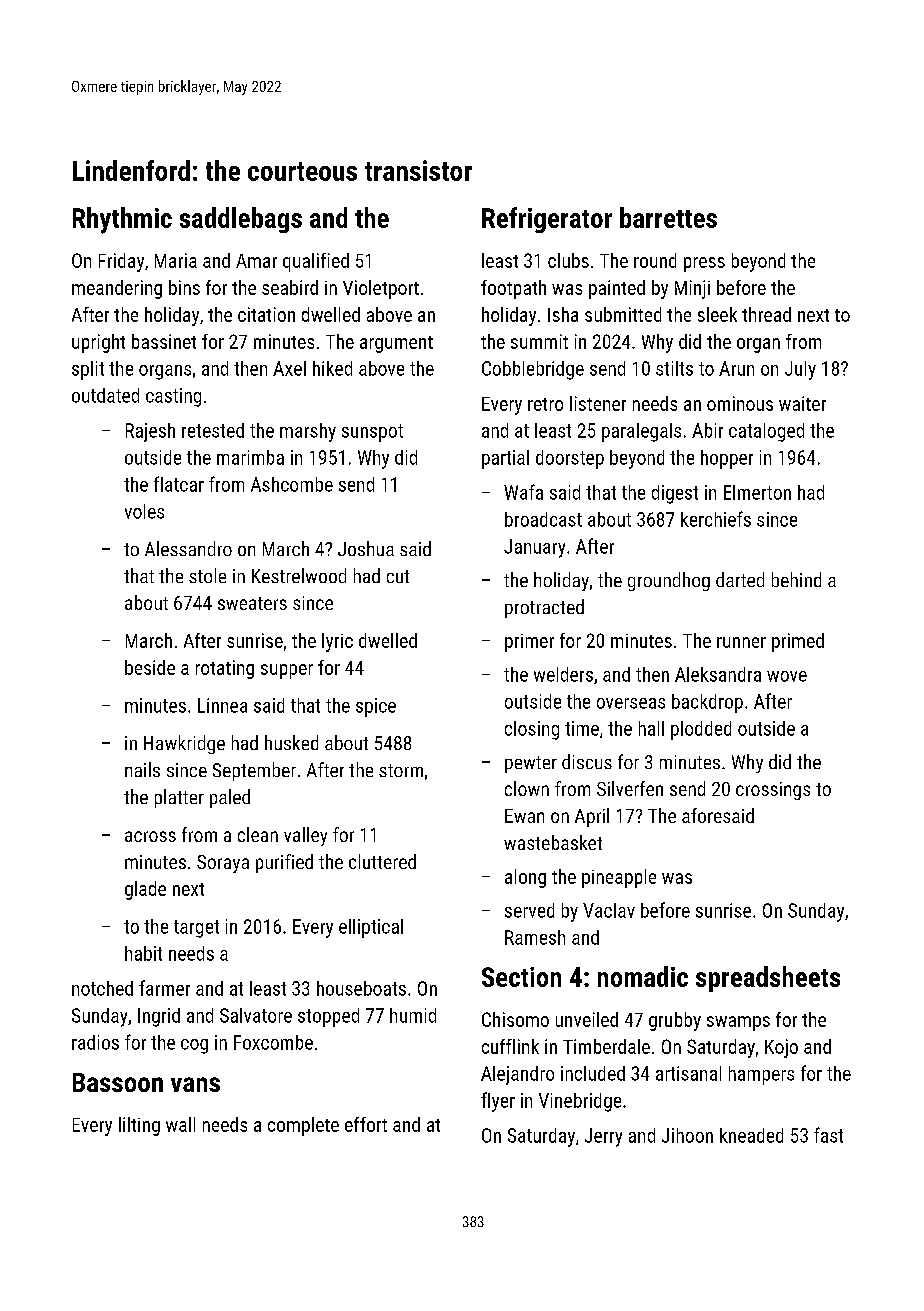 This screenshot has width=924, height=1311. Describe the element at coordinates (332, 368) in the screenshot. I see `hiked` at that location.
